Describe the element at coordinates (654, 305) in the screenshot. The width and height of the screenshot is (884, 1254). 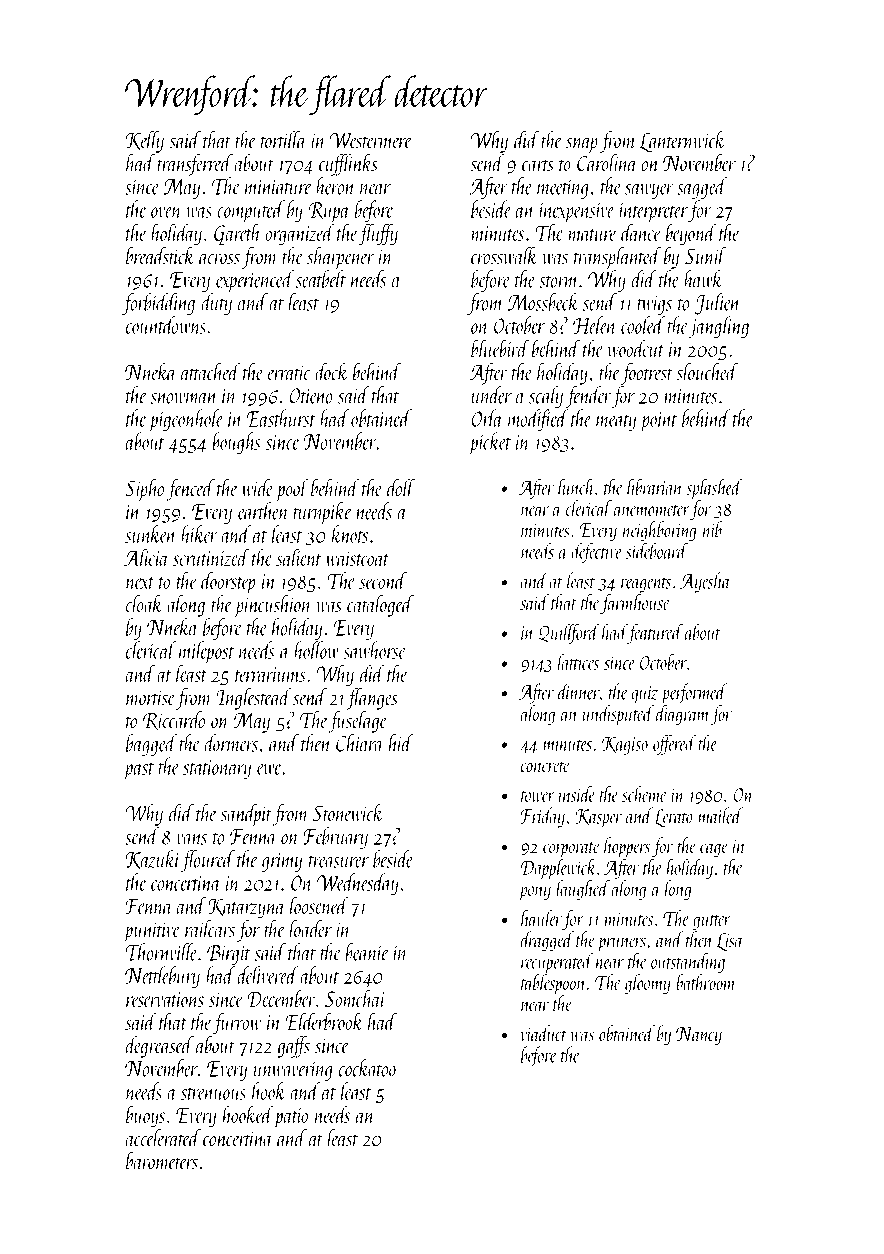
I see `twigs` at that location.
